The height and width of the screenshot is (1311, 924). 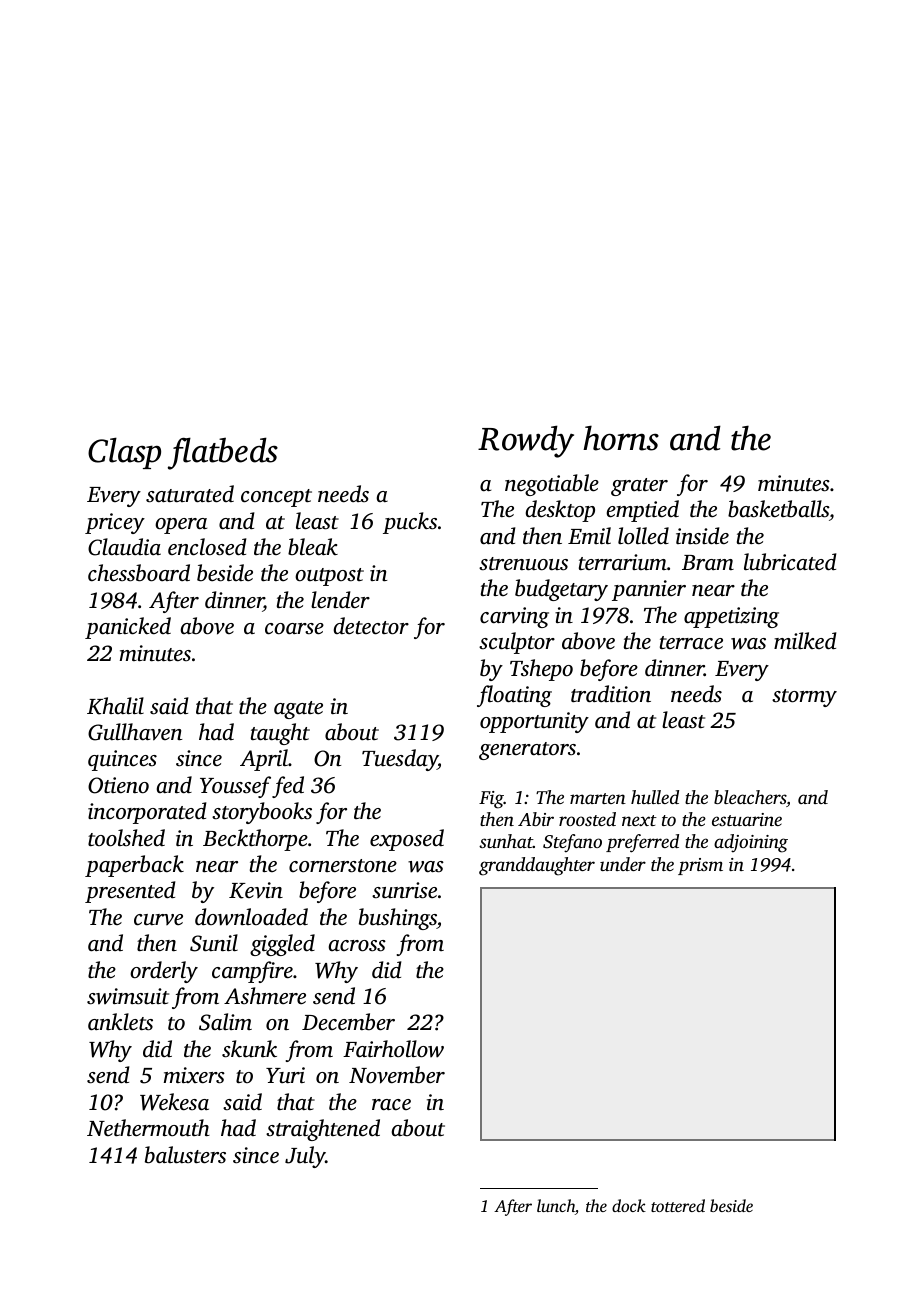 I want to click on marten, so click(x=598, y=798).
